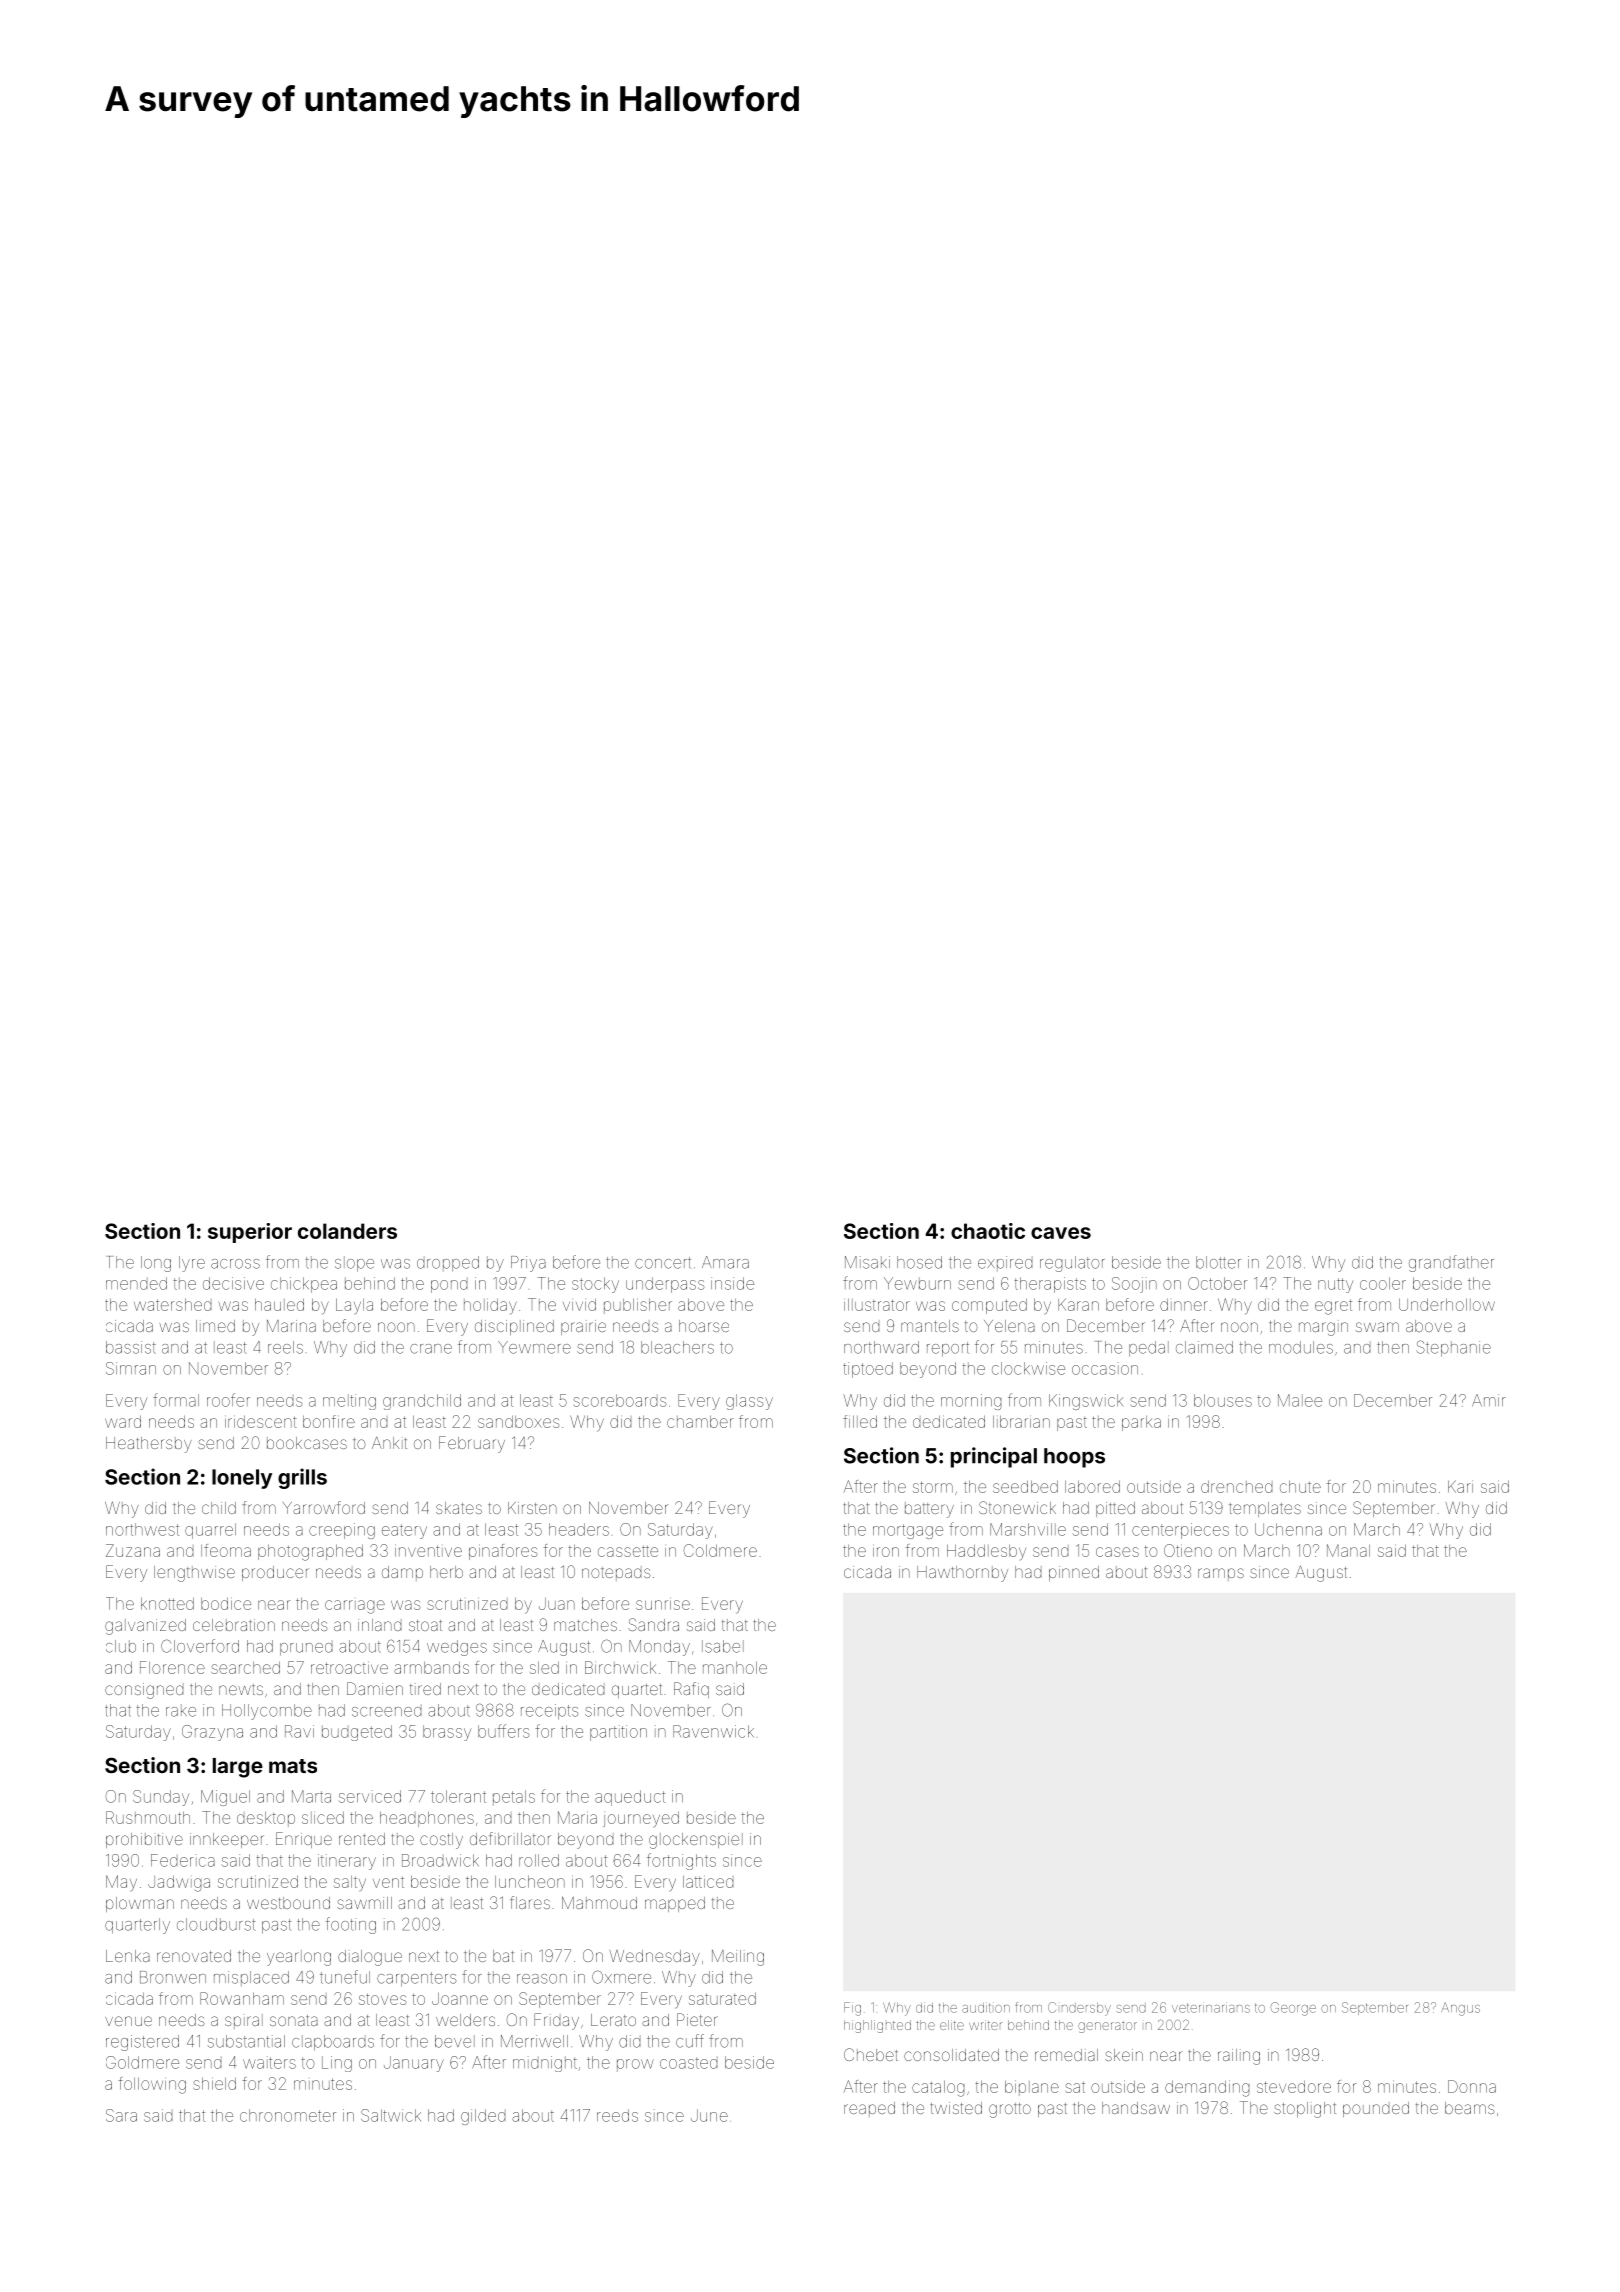 This screenshot has width=1620, height=2292. Describe the element at coordinates (709, 2115) in the screenshot. I see `June` at that location.
